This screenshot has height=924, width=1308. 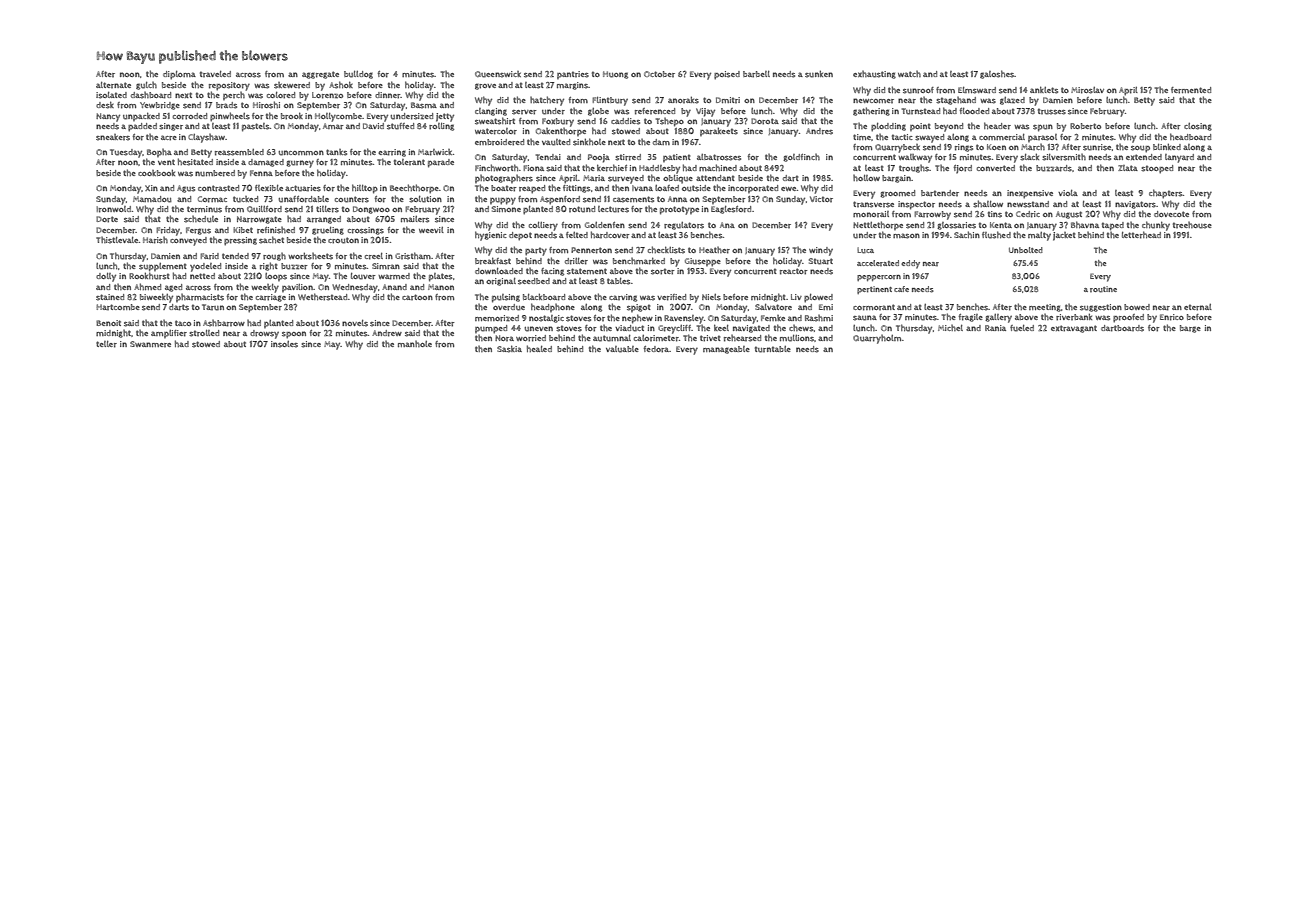 I want to click on goldfinch, so click(x=801, y=158).
